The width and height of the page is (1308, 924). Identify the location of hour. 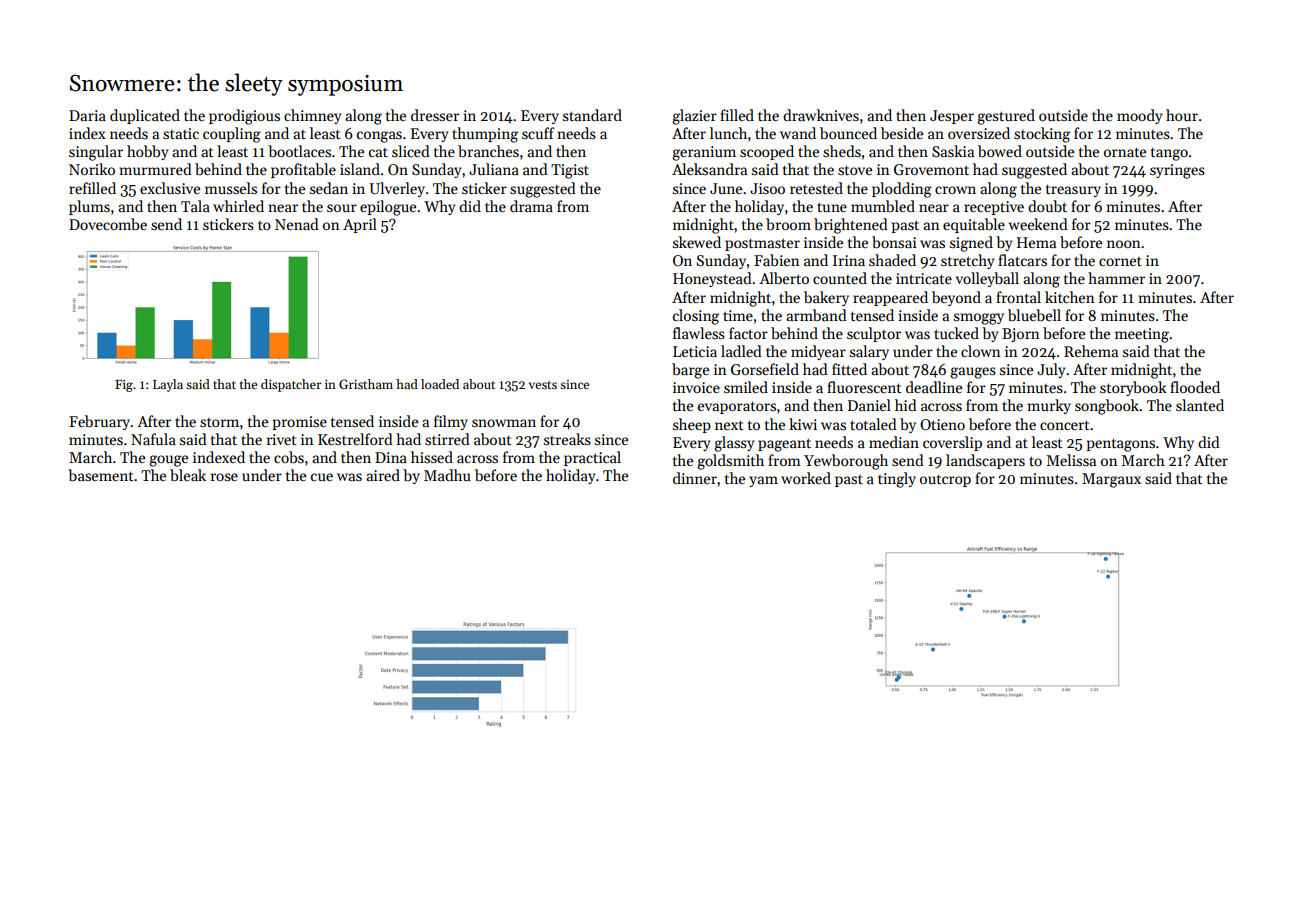
(1182, 115).
